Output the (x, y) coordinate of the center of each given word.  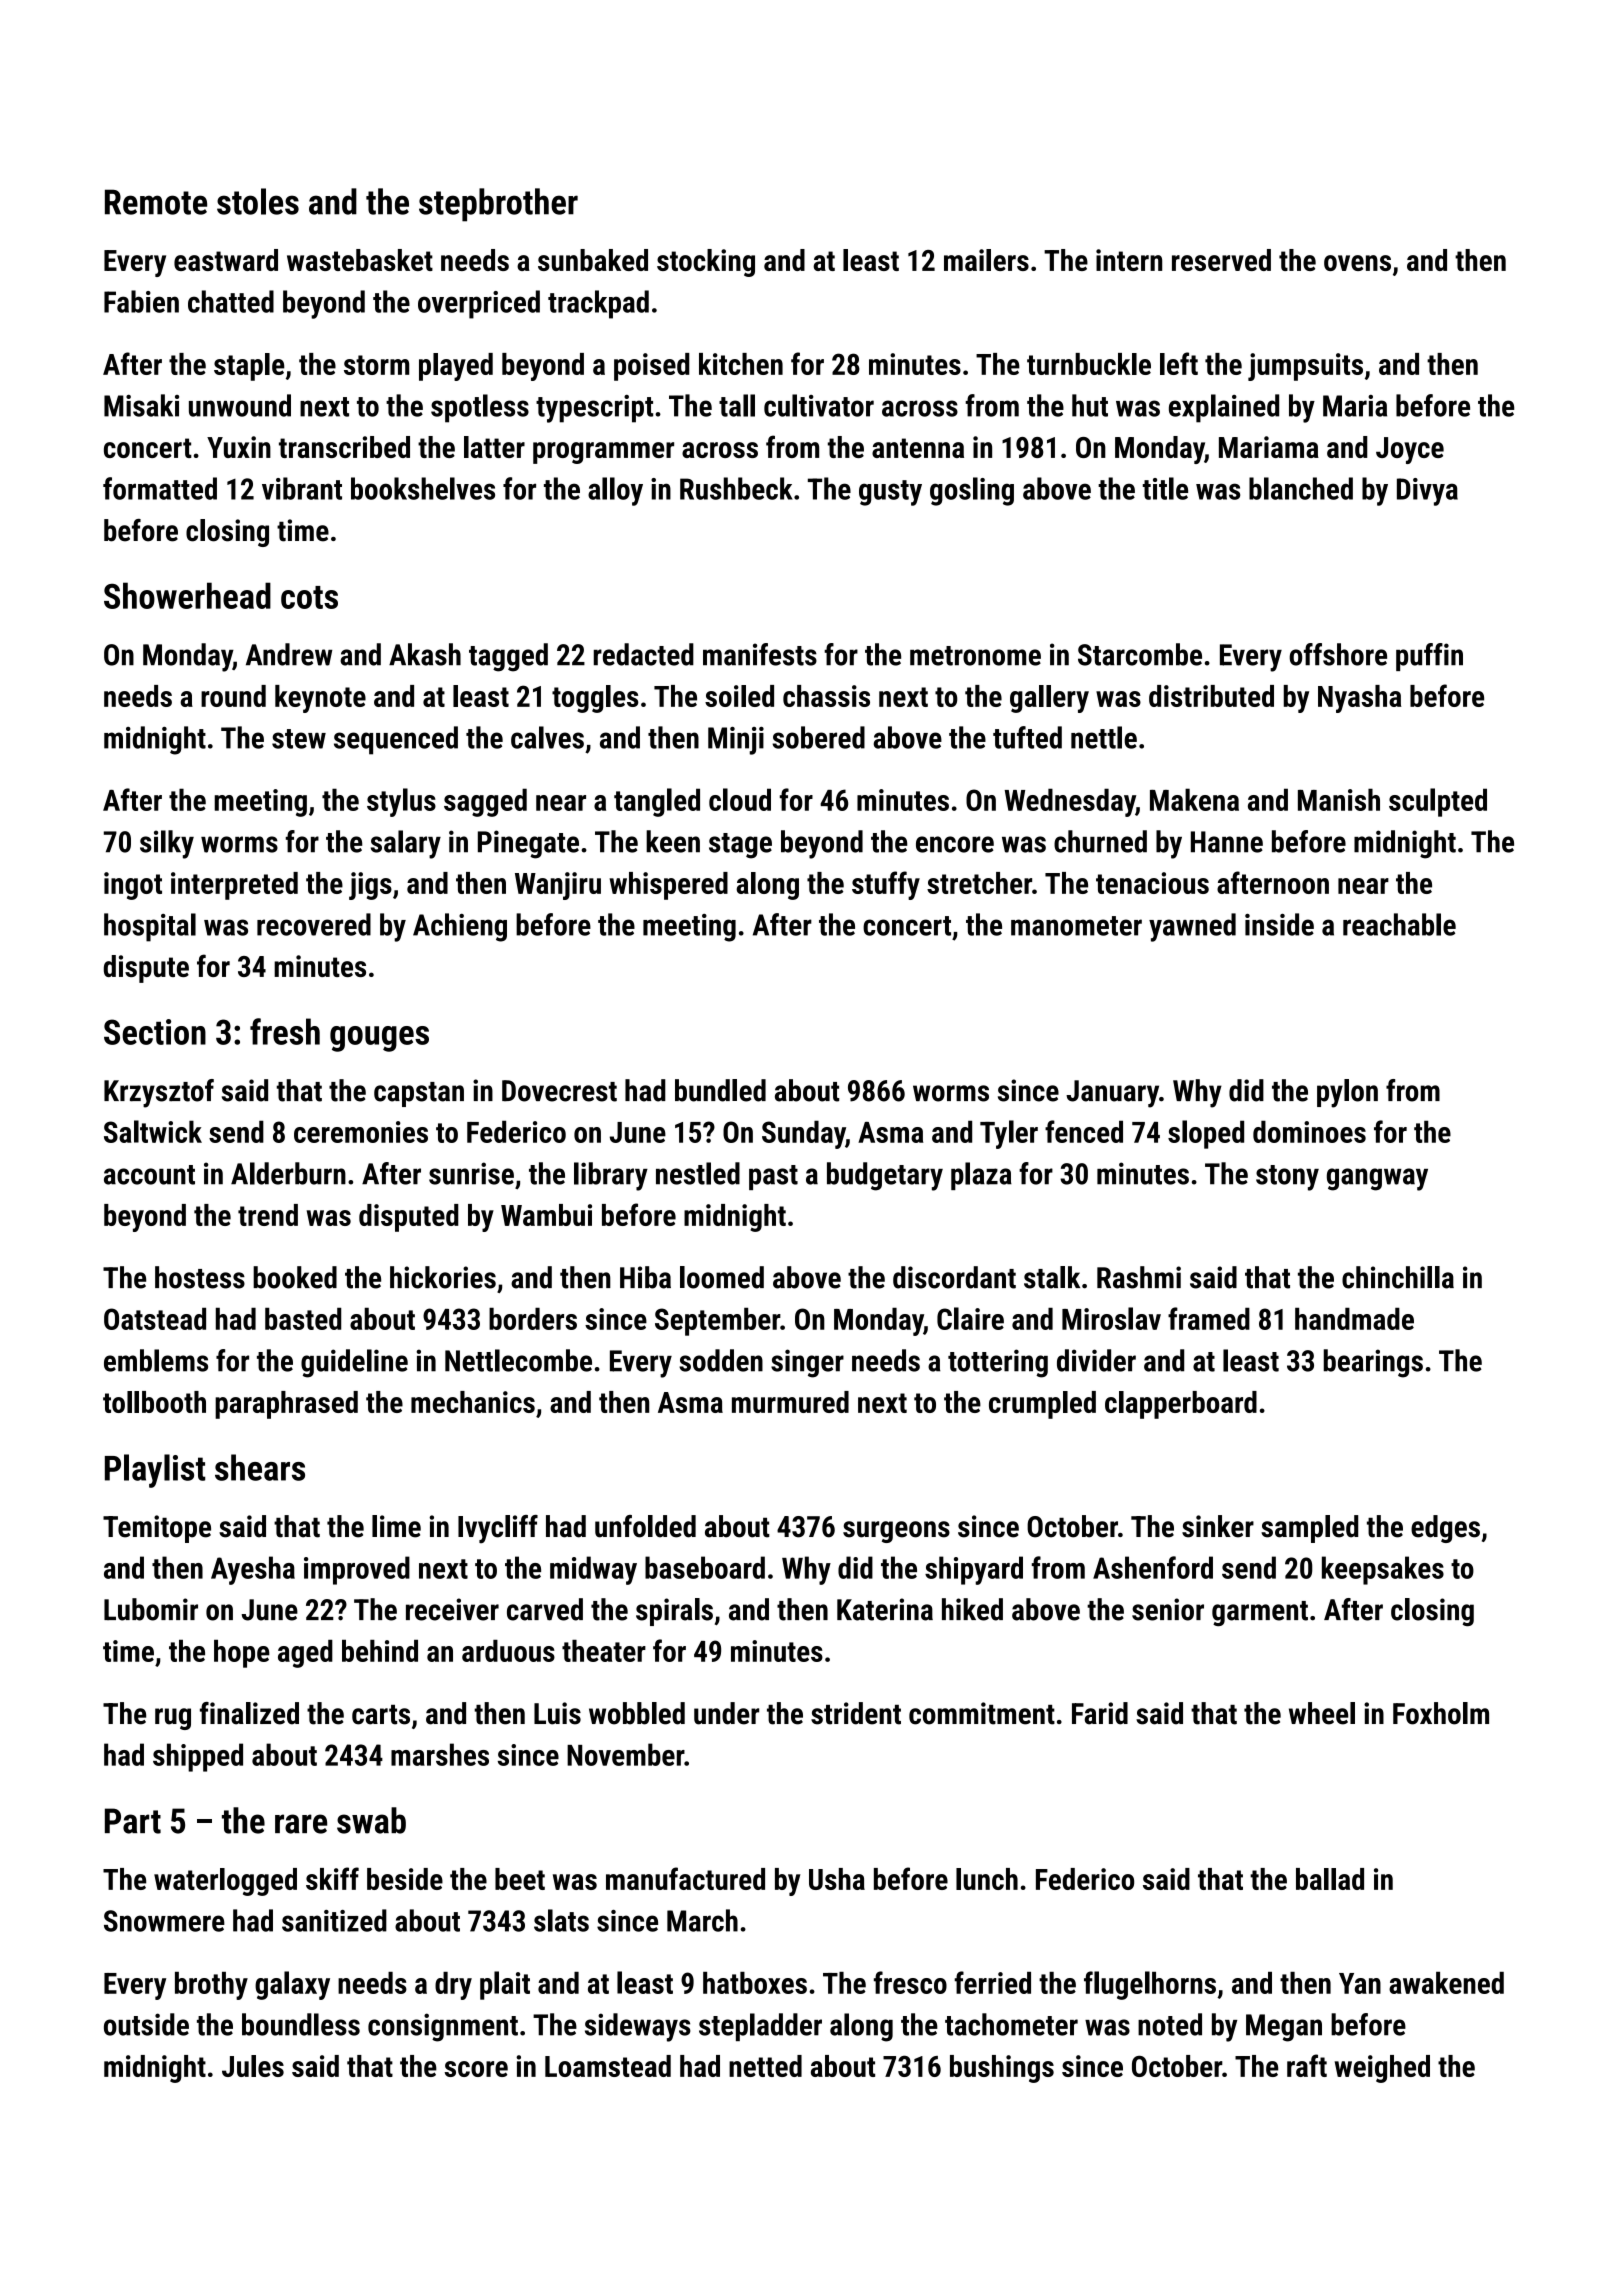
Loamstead (608, 2066)
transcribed (344, 447)
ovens (1357, 263)
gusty (890, 493)
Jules (253, 2066)
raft (1307, 2065)
